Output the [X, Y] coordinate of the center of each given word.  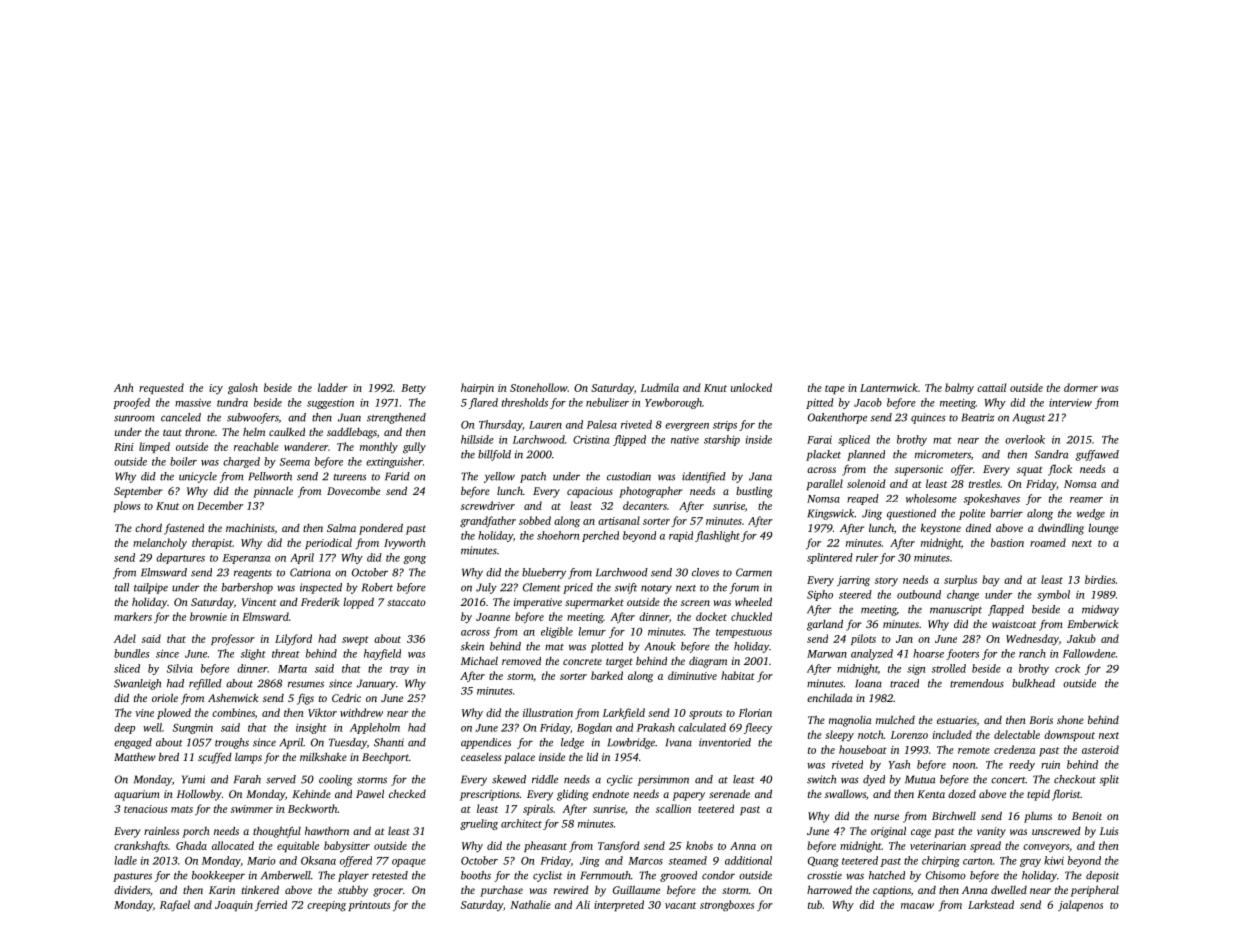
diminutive [692, 675]
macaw [917, 906]
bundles [132, 653]
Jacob [868, 402]
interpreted [619, 905]
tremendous [977, 683]
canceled [181, 417]
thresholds [525, 402]
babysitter [347, 846]
